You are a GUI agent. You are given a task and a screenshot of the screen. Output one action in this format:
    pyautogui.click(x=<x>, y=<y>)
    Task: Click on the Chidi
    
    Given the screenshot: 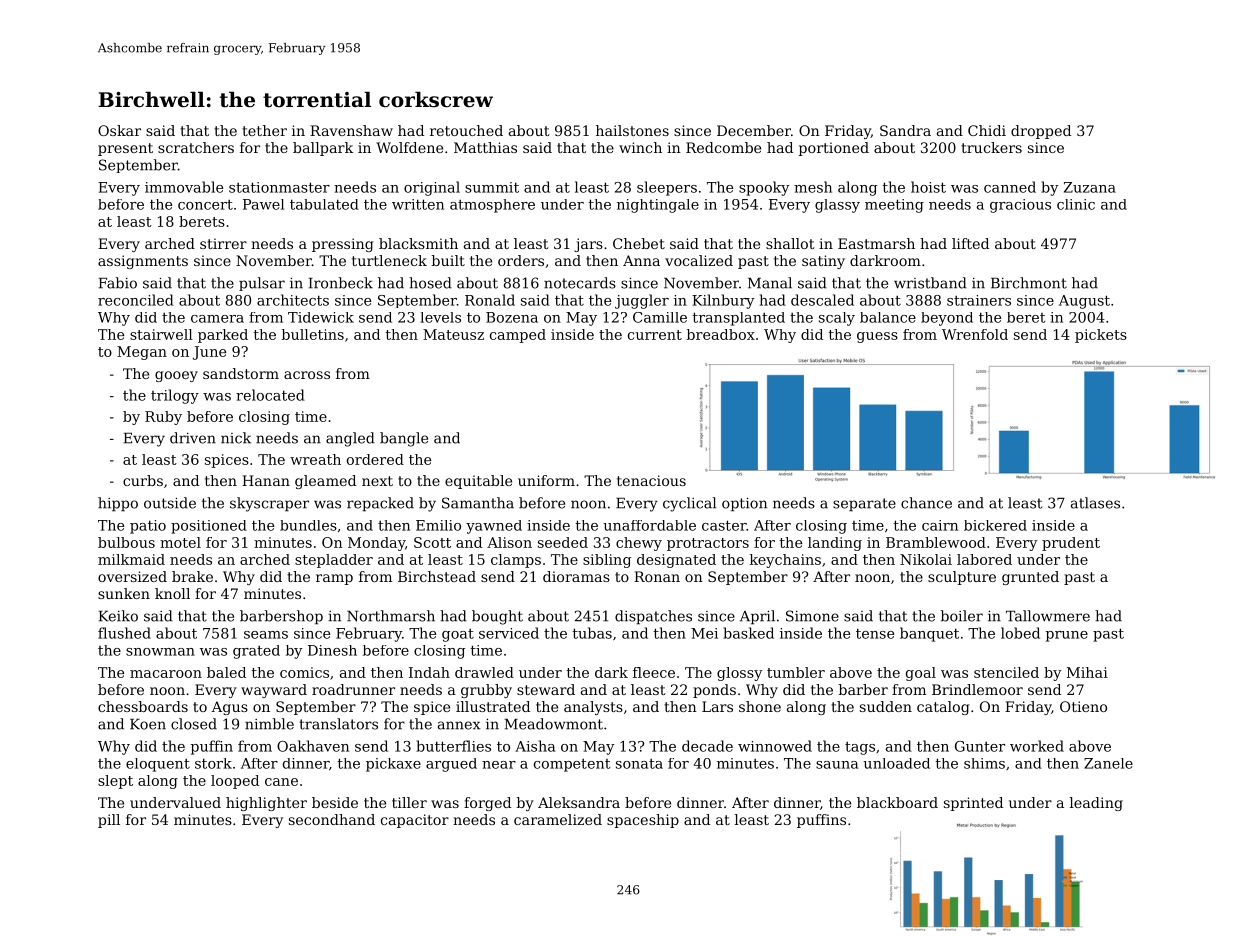 What is the action you would take?
    pyautogui.click(x=987, y=130)
